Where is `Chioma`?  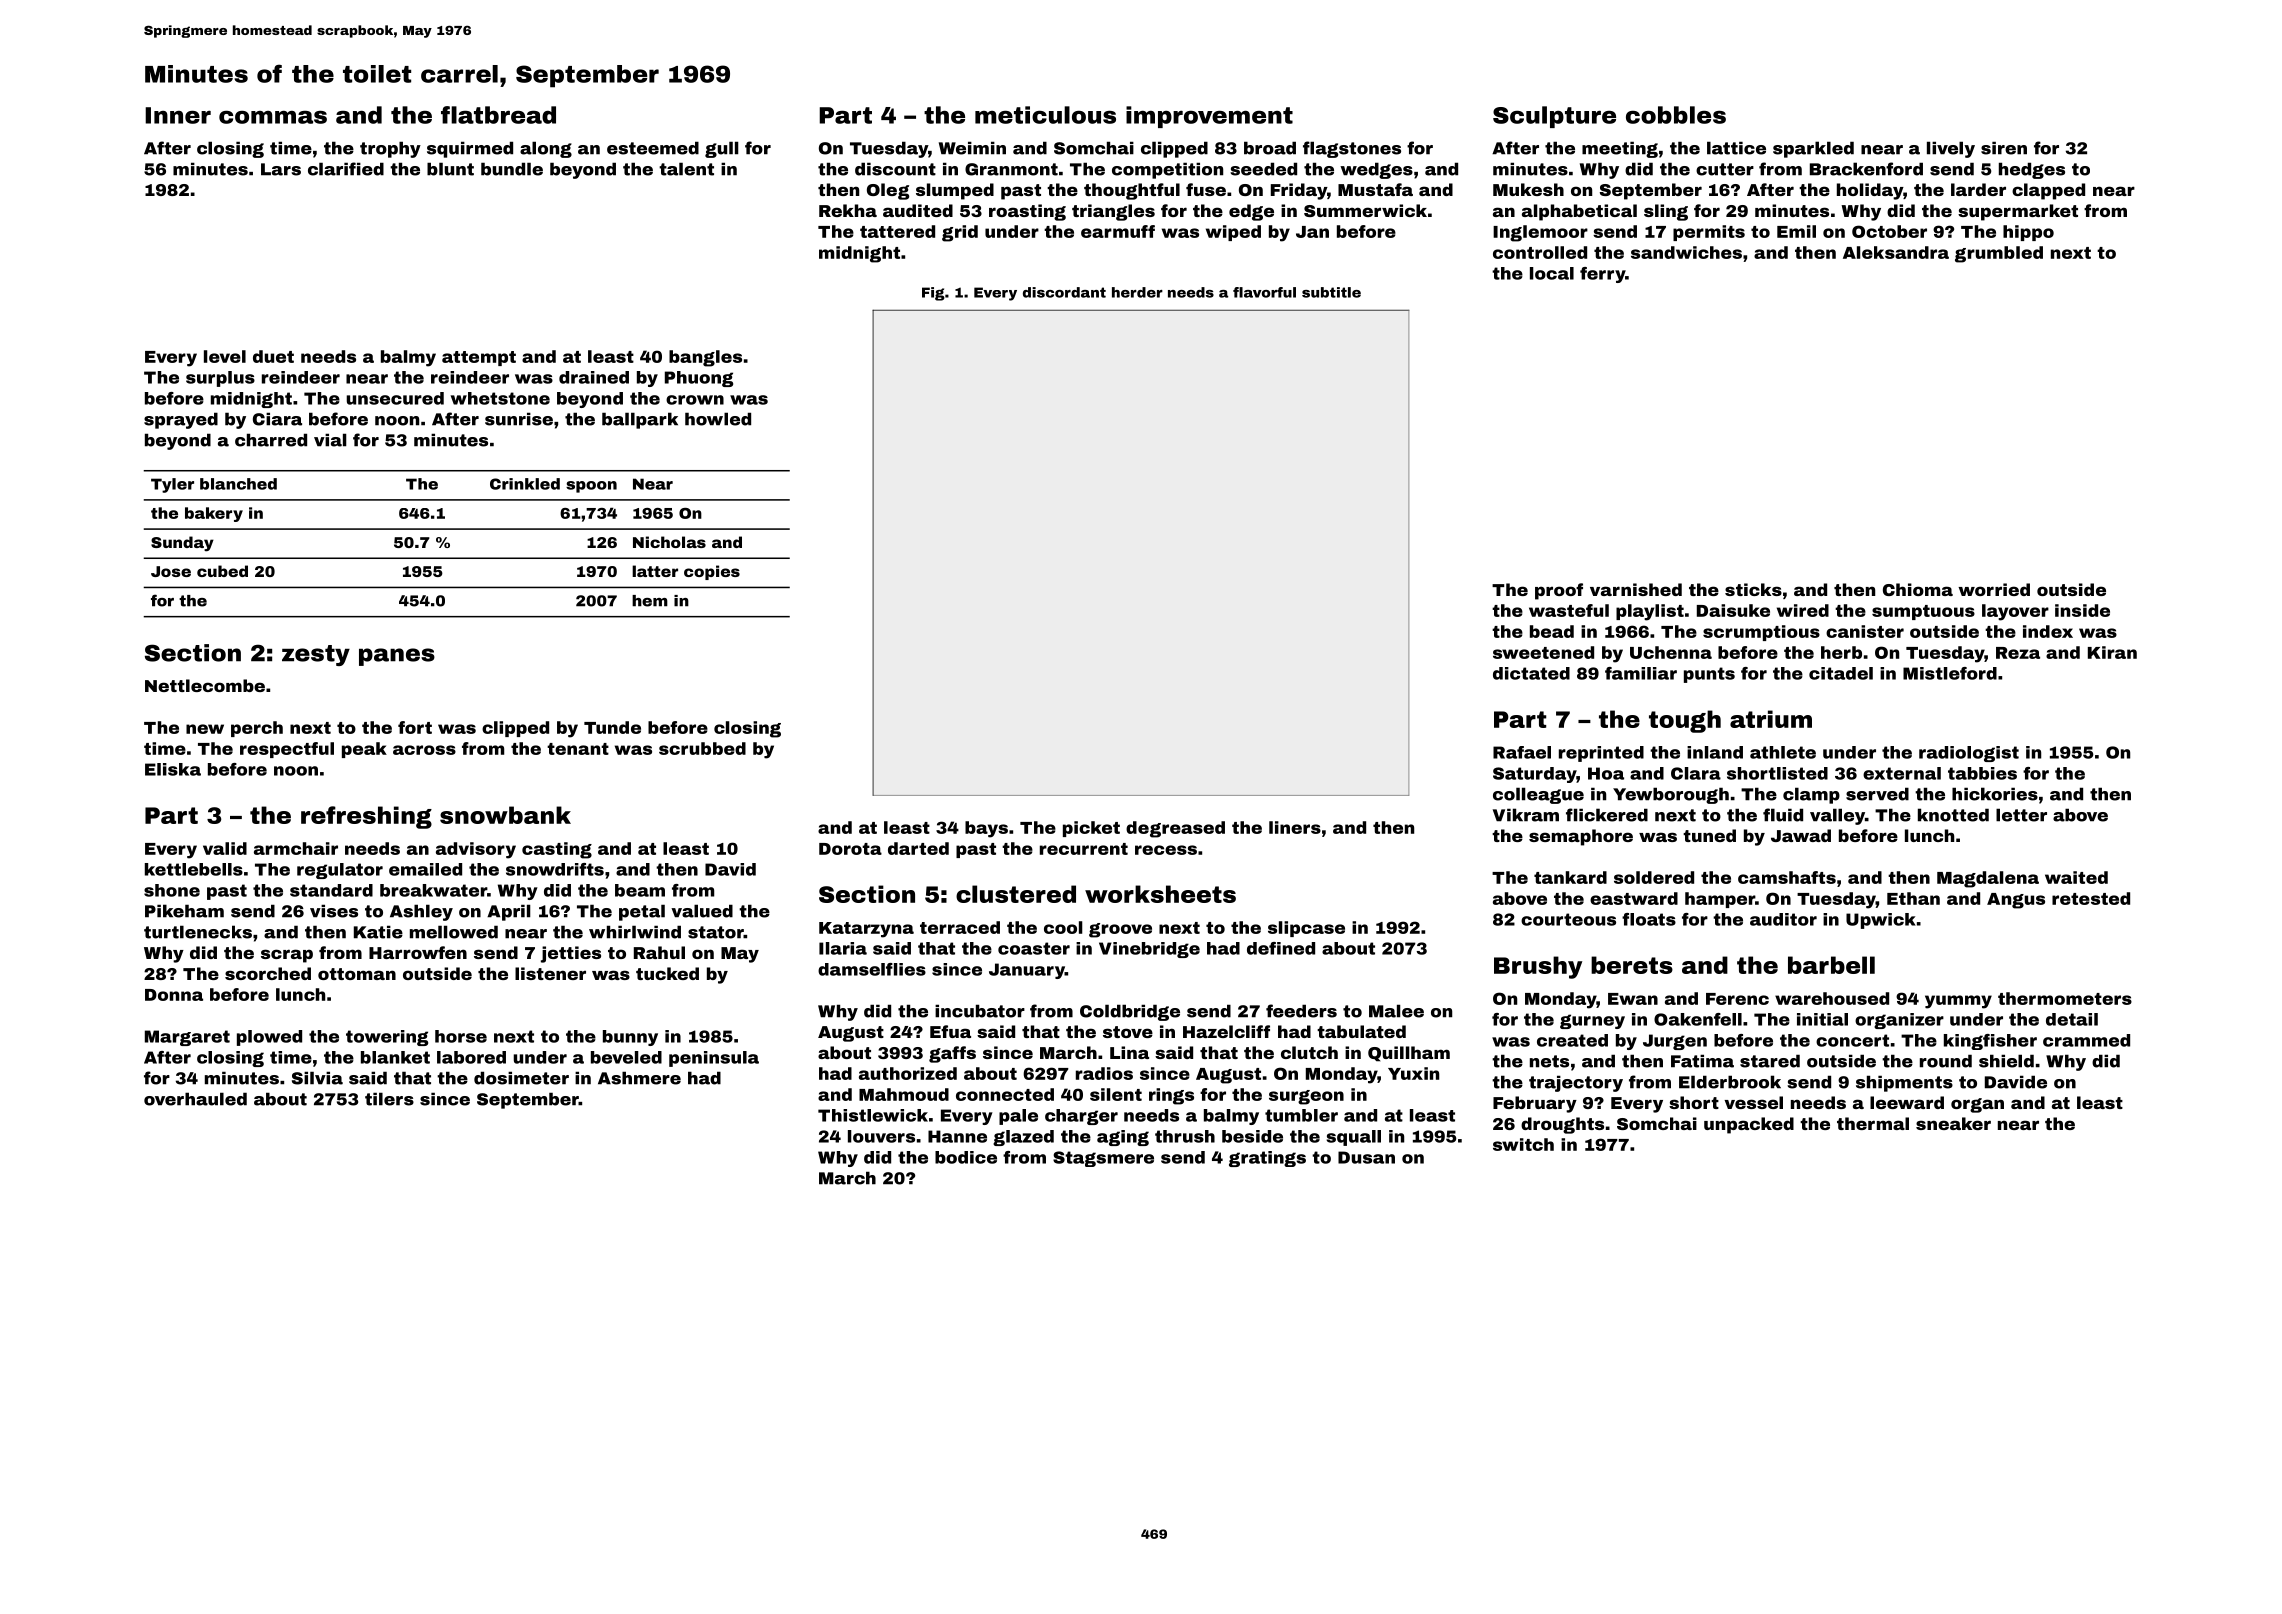
Chioma is located at coordinates (1918, 589).
